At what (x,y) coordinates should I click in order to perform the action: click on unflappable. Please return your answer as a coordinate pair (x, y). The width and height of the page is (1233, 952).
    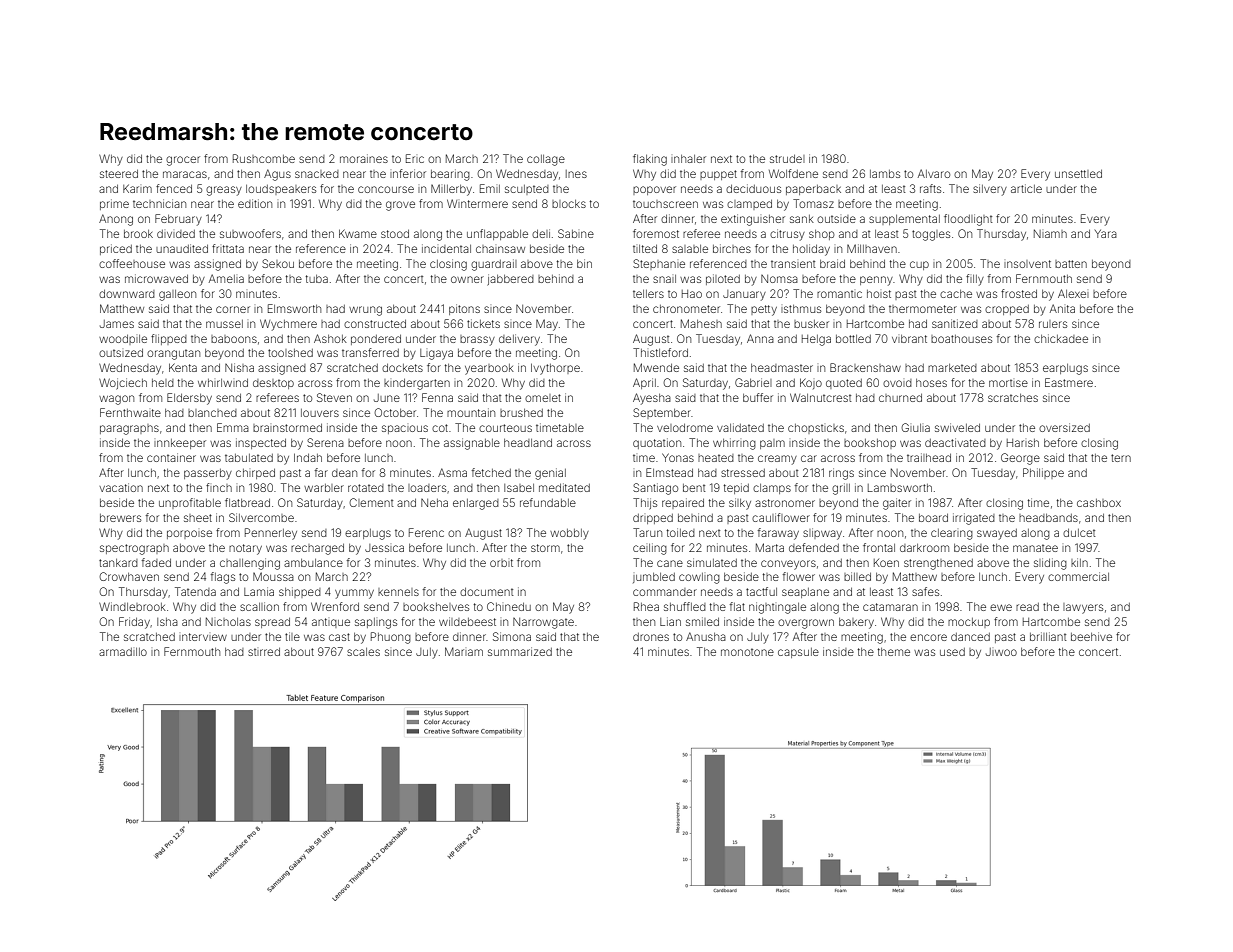
    Looking at the image, I should click on (497, 234).
